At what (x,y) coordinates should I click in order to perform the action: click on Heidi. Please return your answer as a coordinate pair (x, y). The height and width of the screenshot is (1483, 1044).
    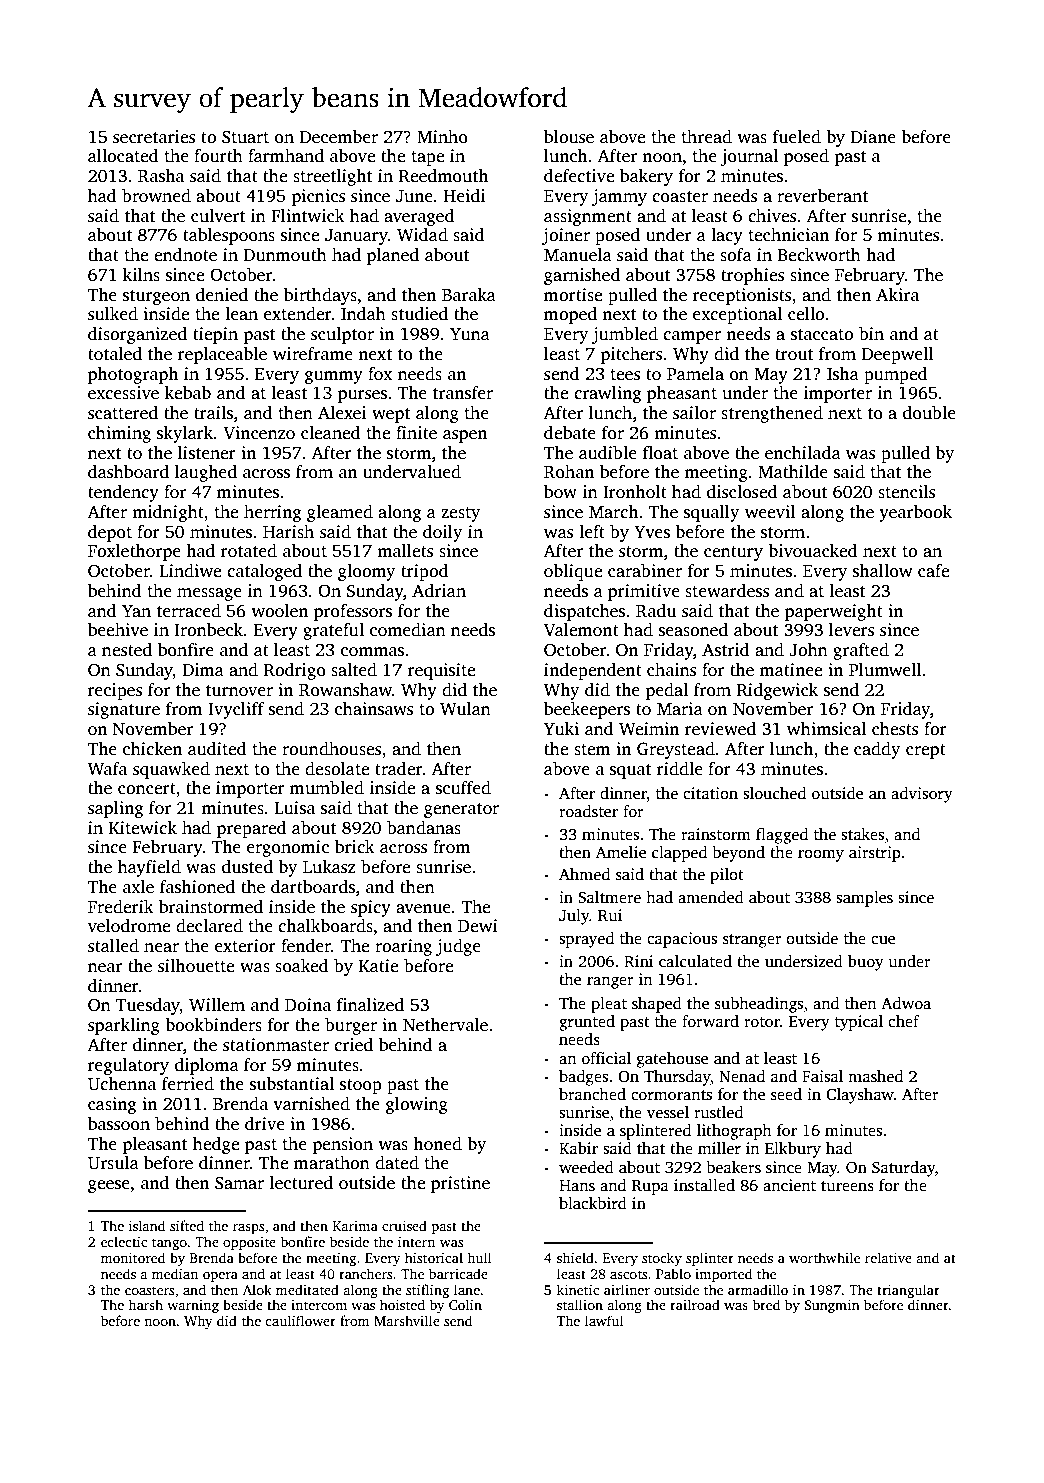
    Looking at the image, I should click on (464, 196).
